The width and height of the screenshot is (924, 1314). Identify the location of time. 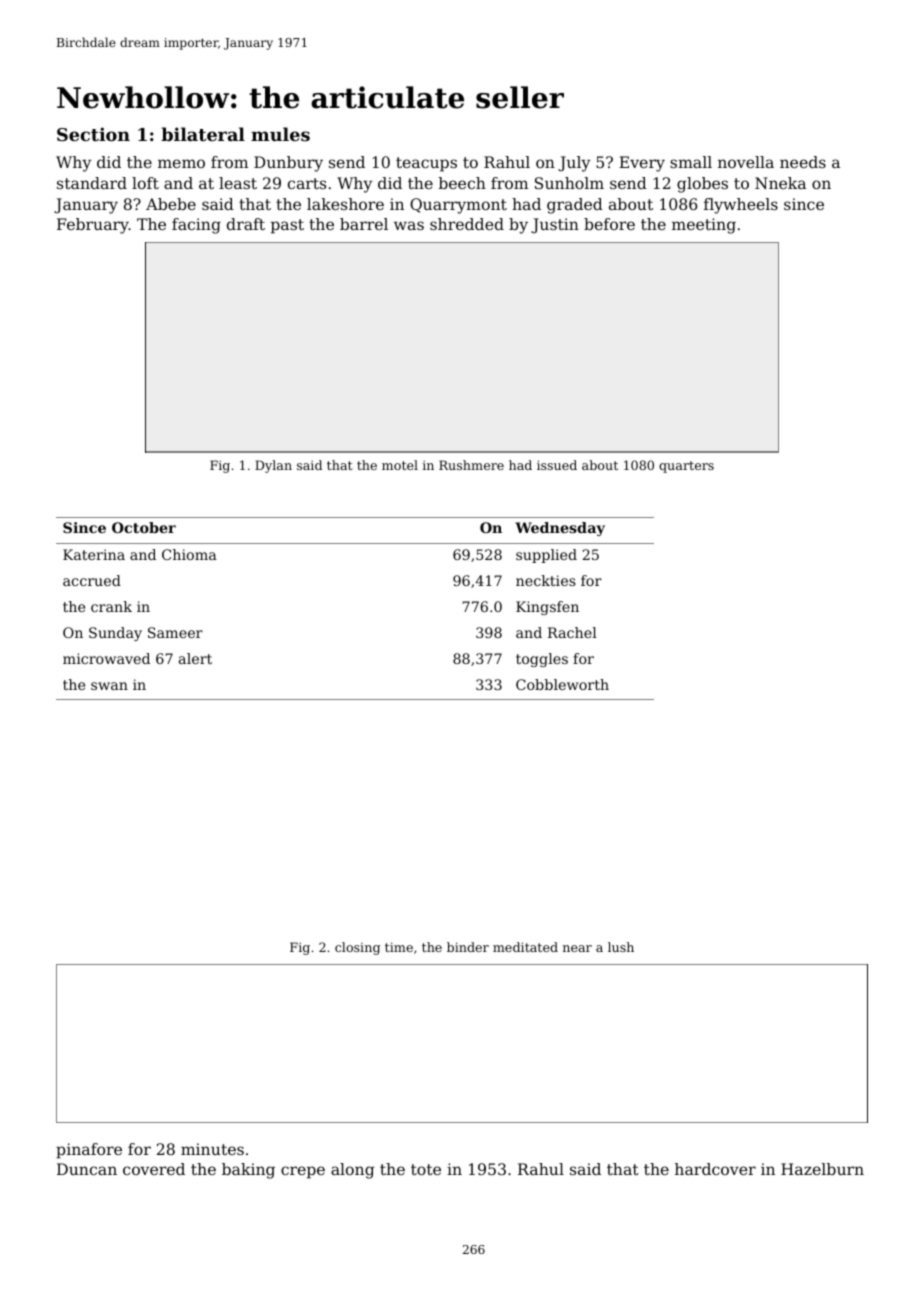
(399, 947).
